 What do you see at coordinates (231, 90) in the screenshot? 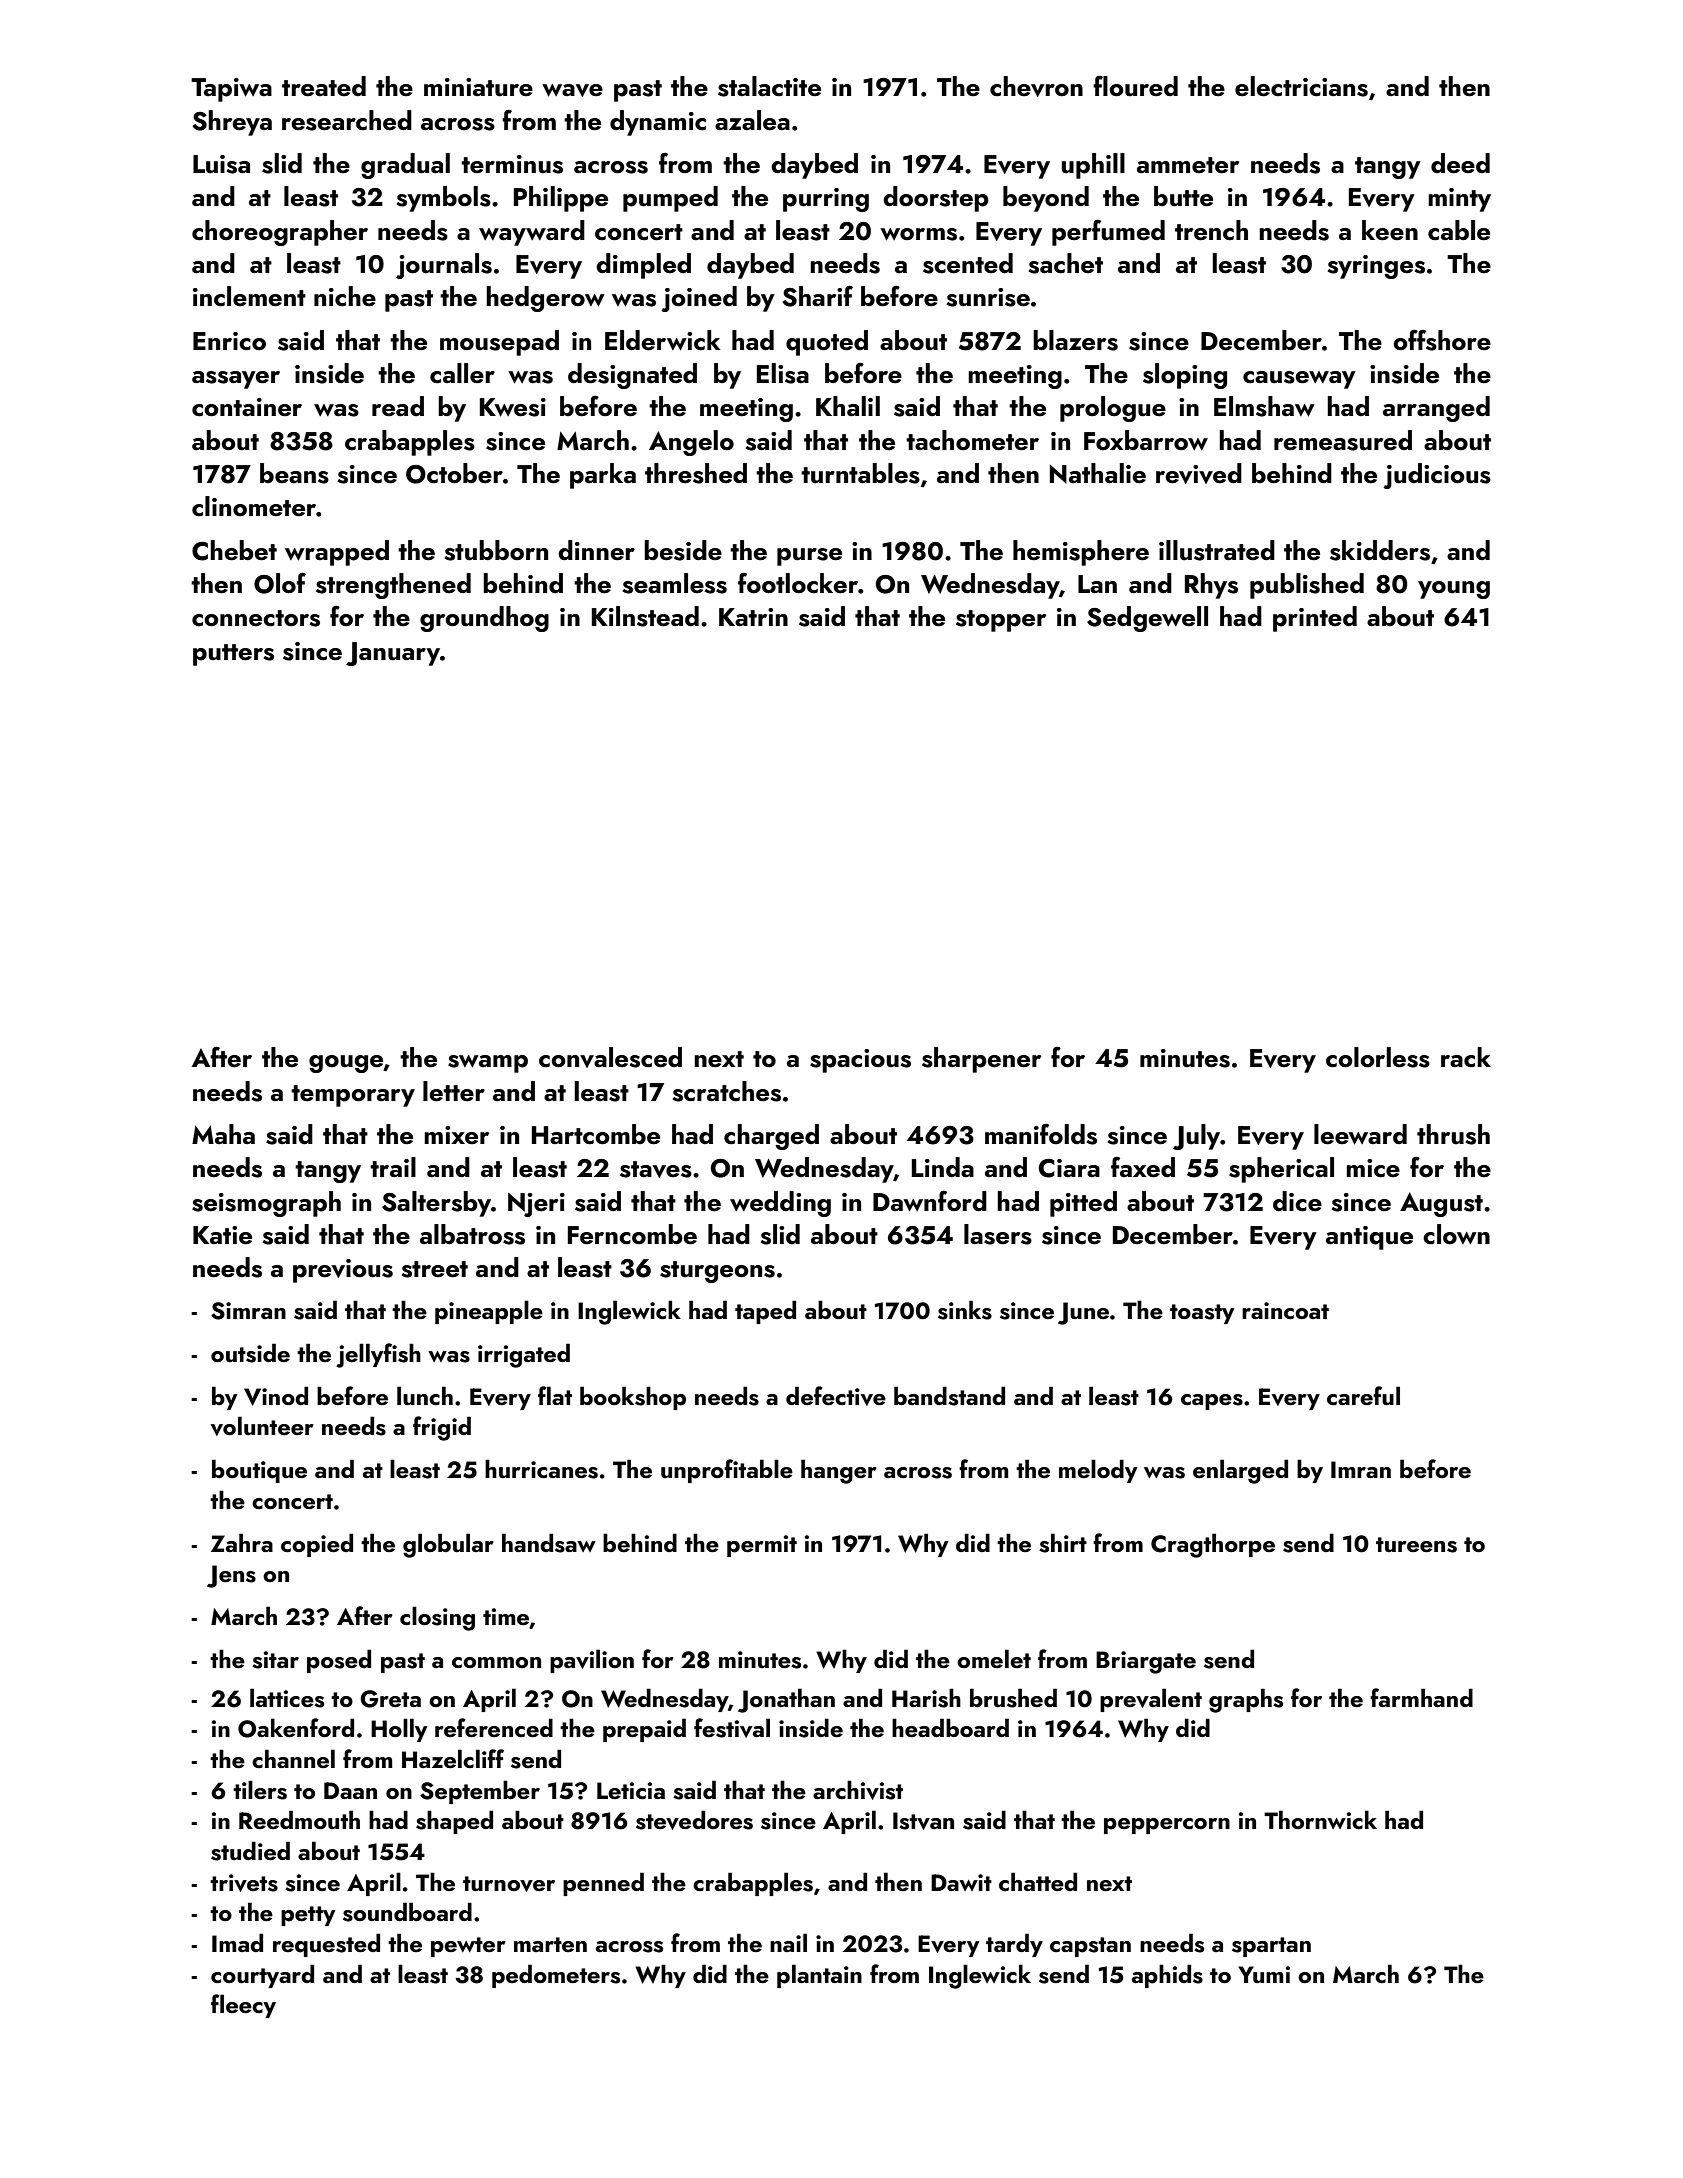
I see `Tapiwa` at bounding box center [231, 90].
